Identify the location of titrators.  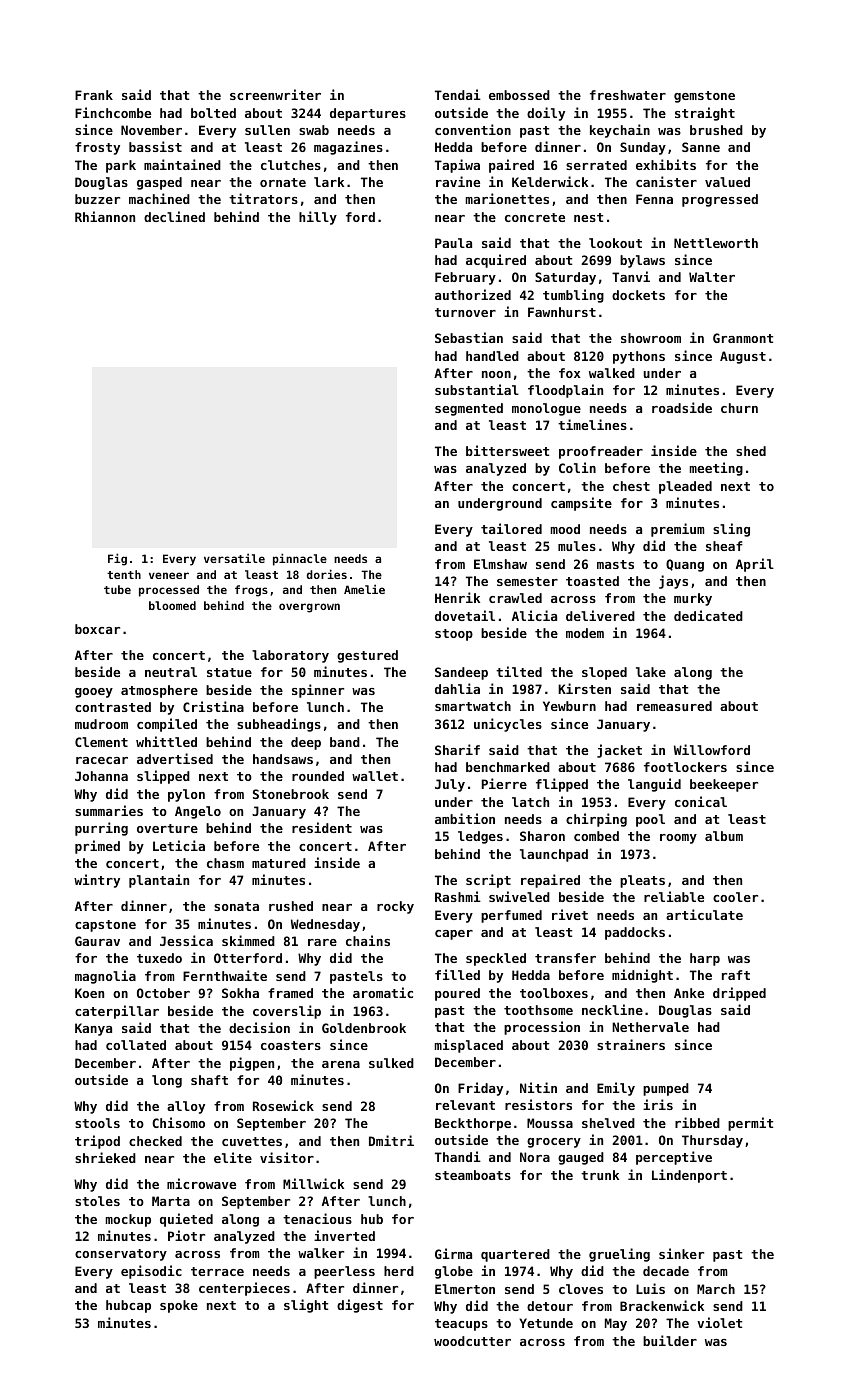
(263, 198).
